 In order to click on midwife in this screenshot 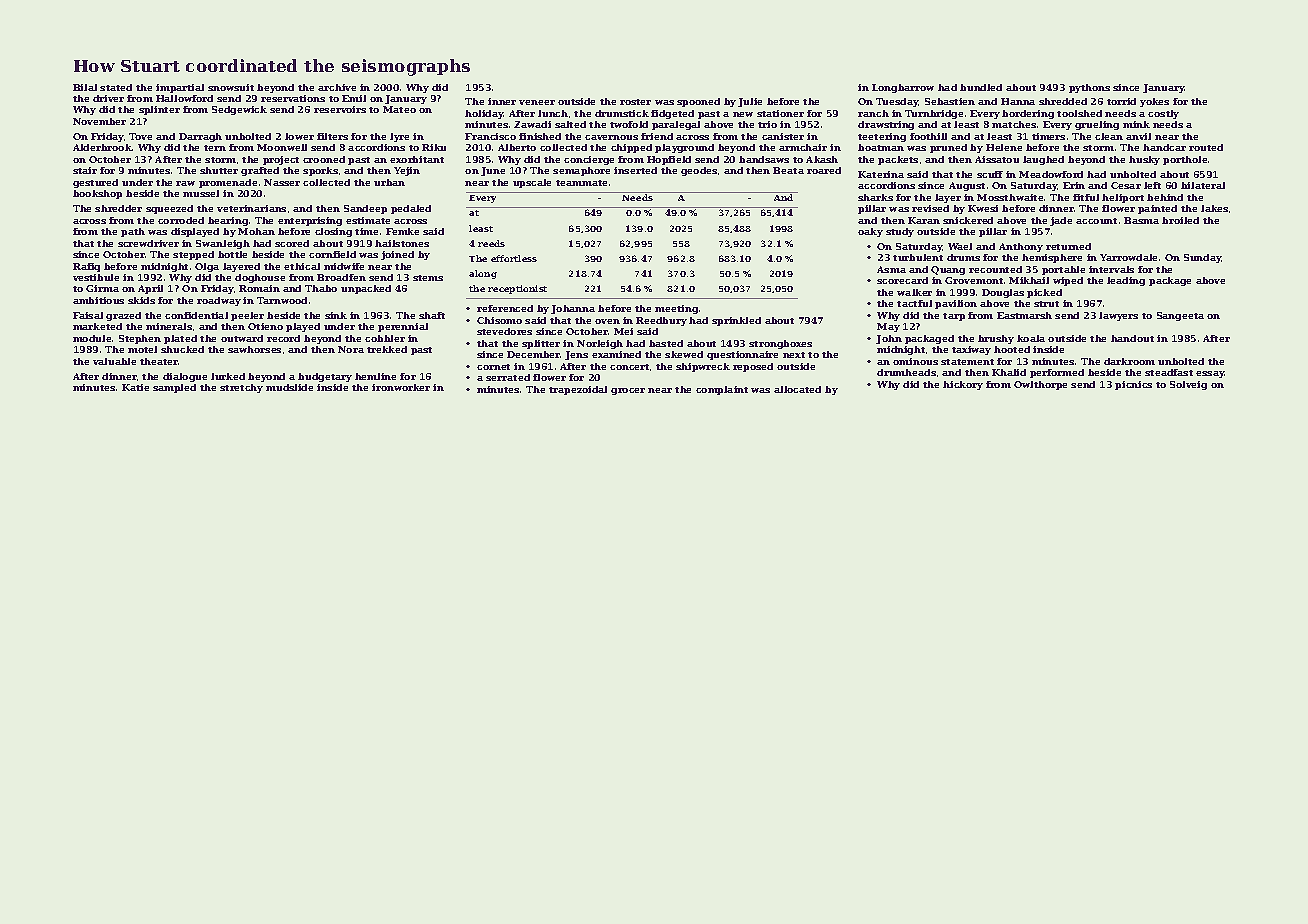, I will do `click(344, 266)`.
